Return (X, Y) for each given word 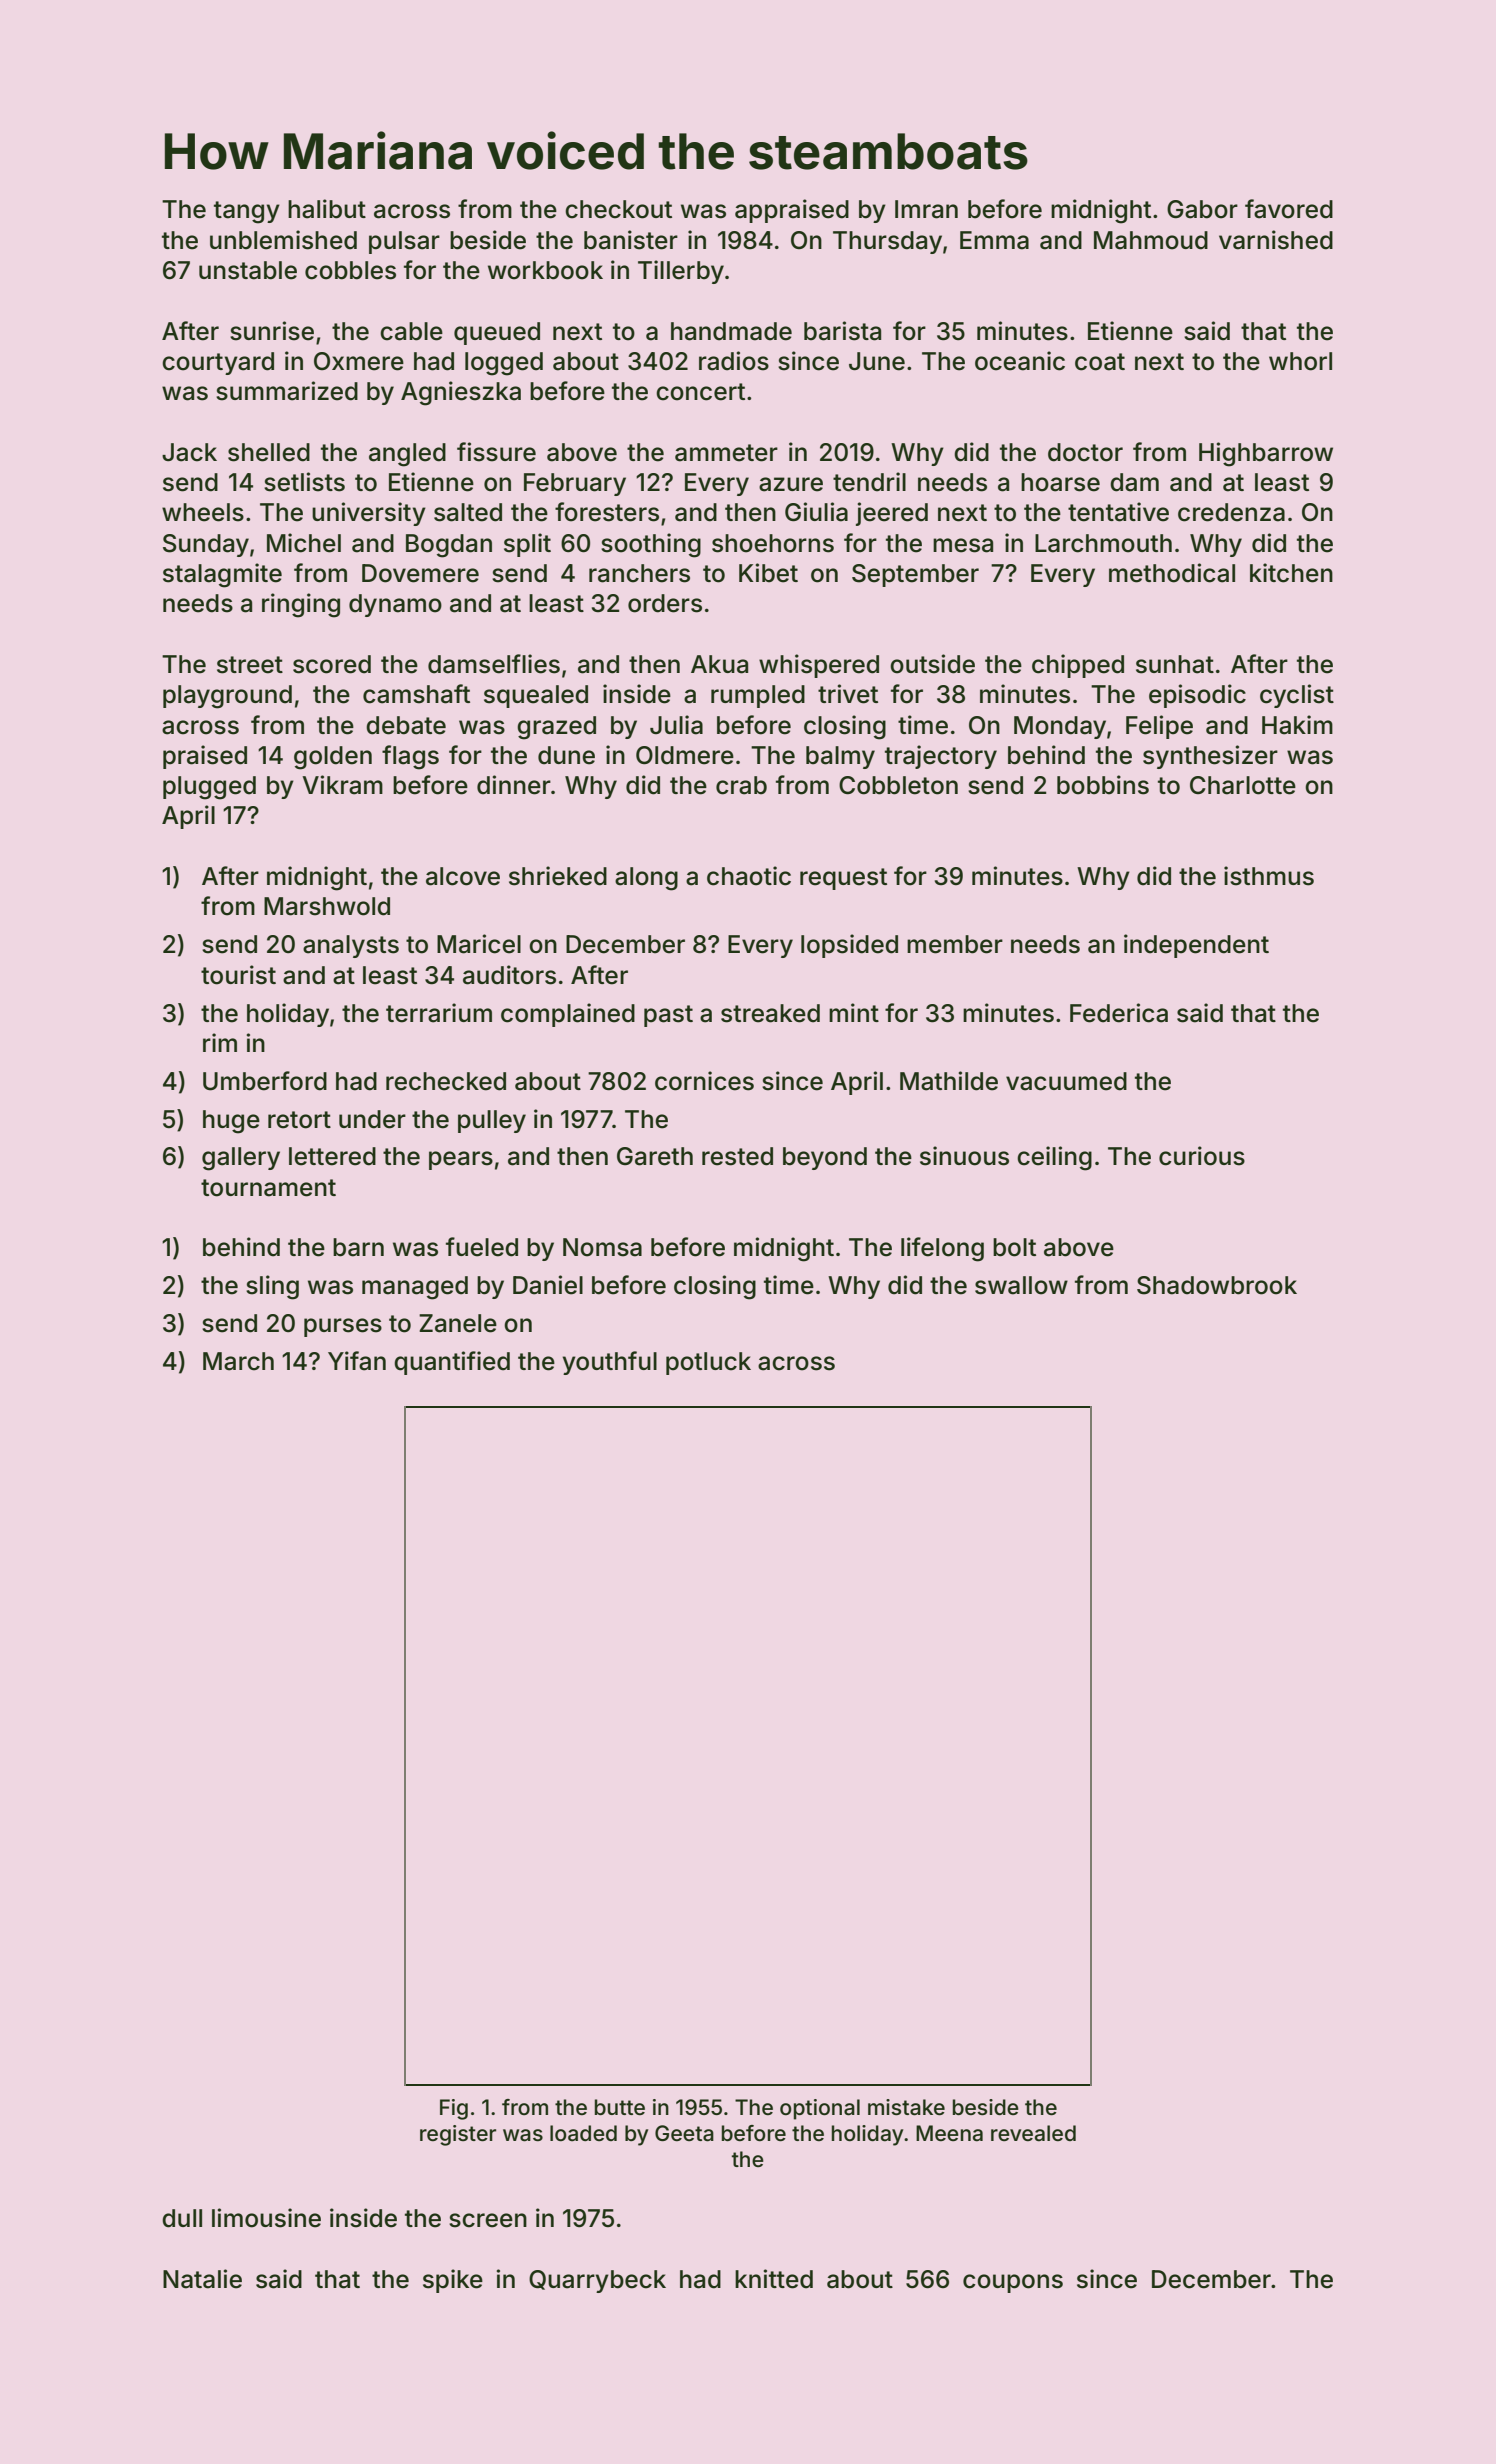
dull (182, 2218)
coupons (1013, 2283)
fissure (496, 452)
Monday (1060, 727)
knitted (774, 2279)
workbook (545, 270)
